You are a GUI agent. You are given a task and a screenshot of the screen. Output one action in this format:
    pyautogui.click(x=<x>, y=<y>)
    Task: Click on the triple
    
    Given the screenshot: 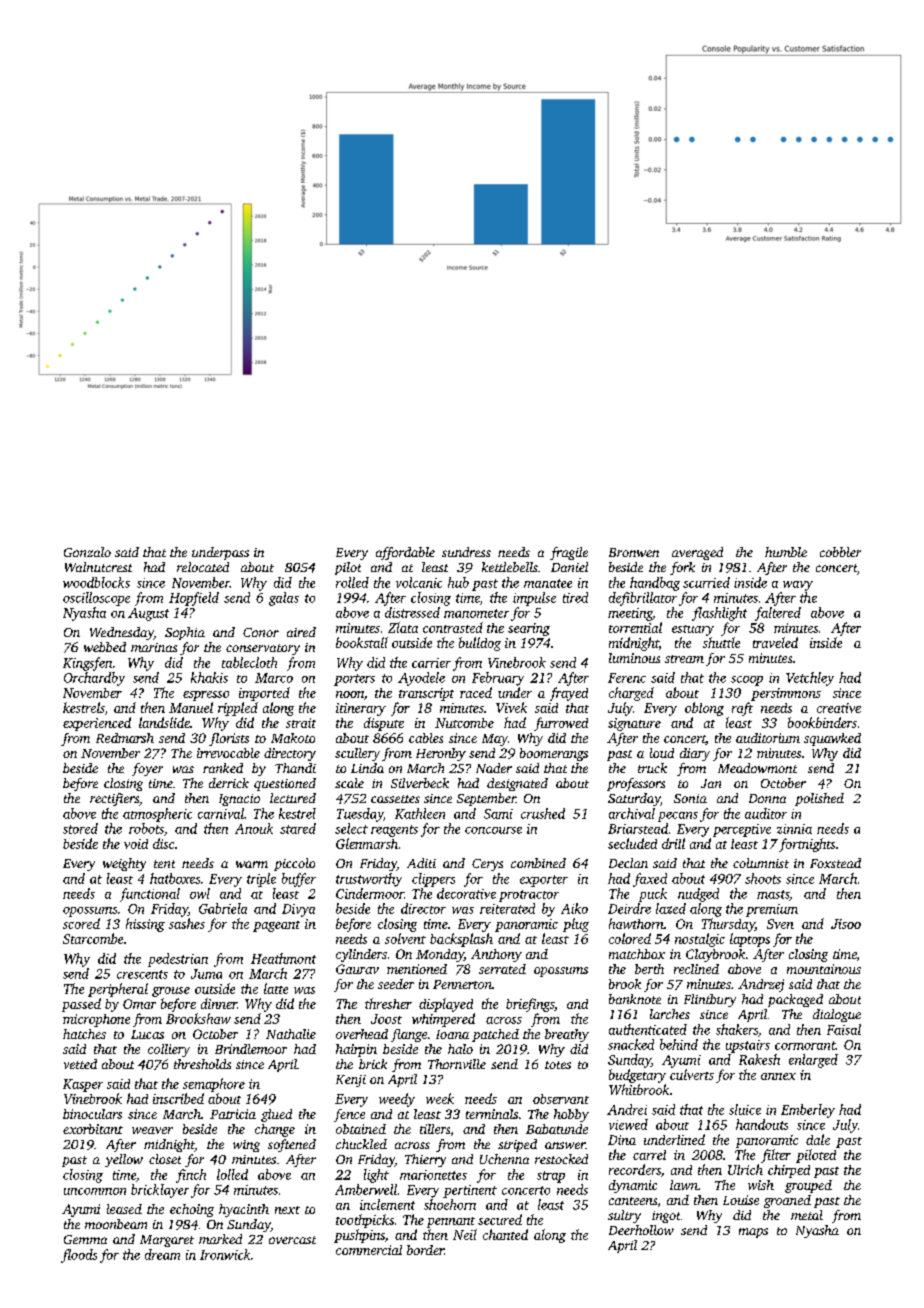 What is the action you would take?
    pyautogui.click(x=261, y=880)
